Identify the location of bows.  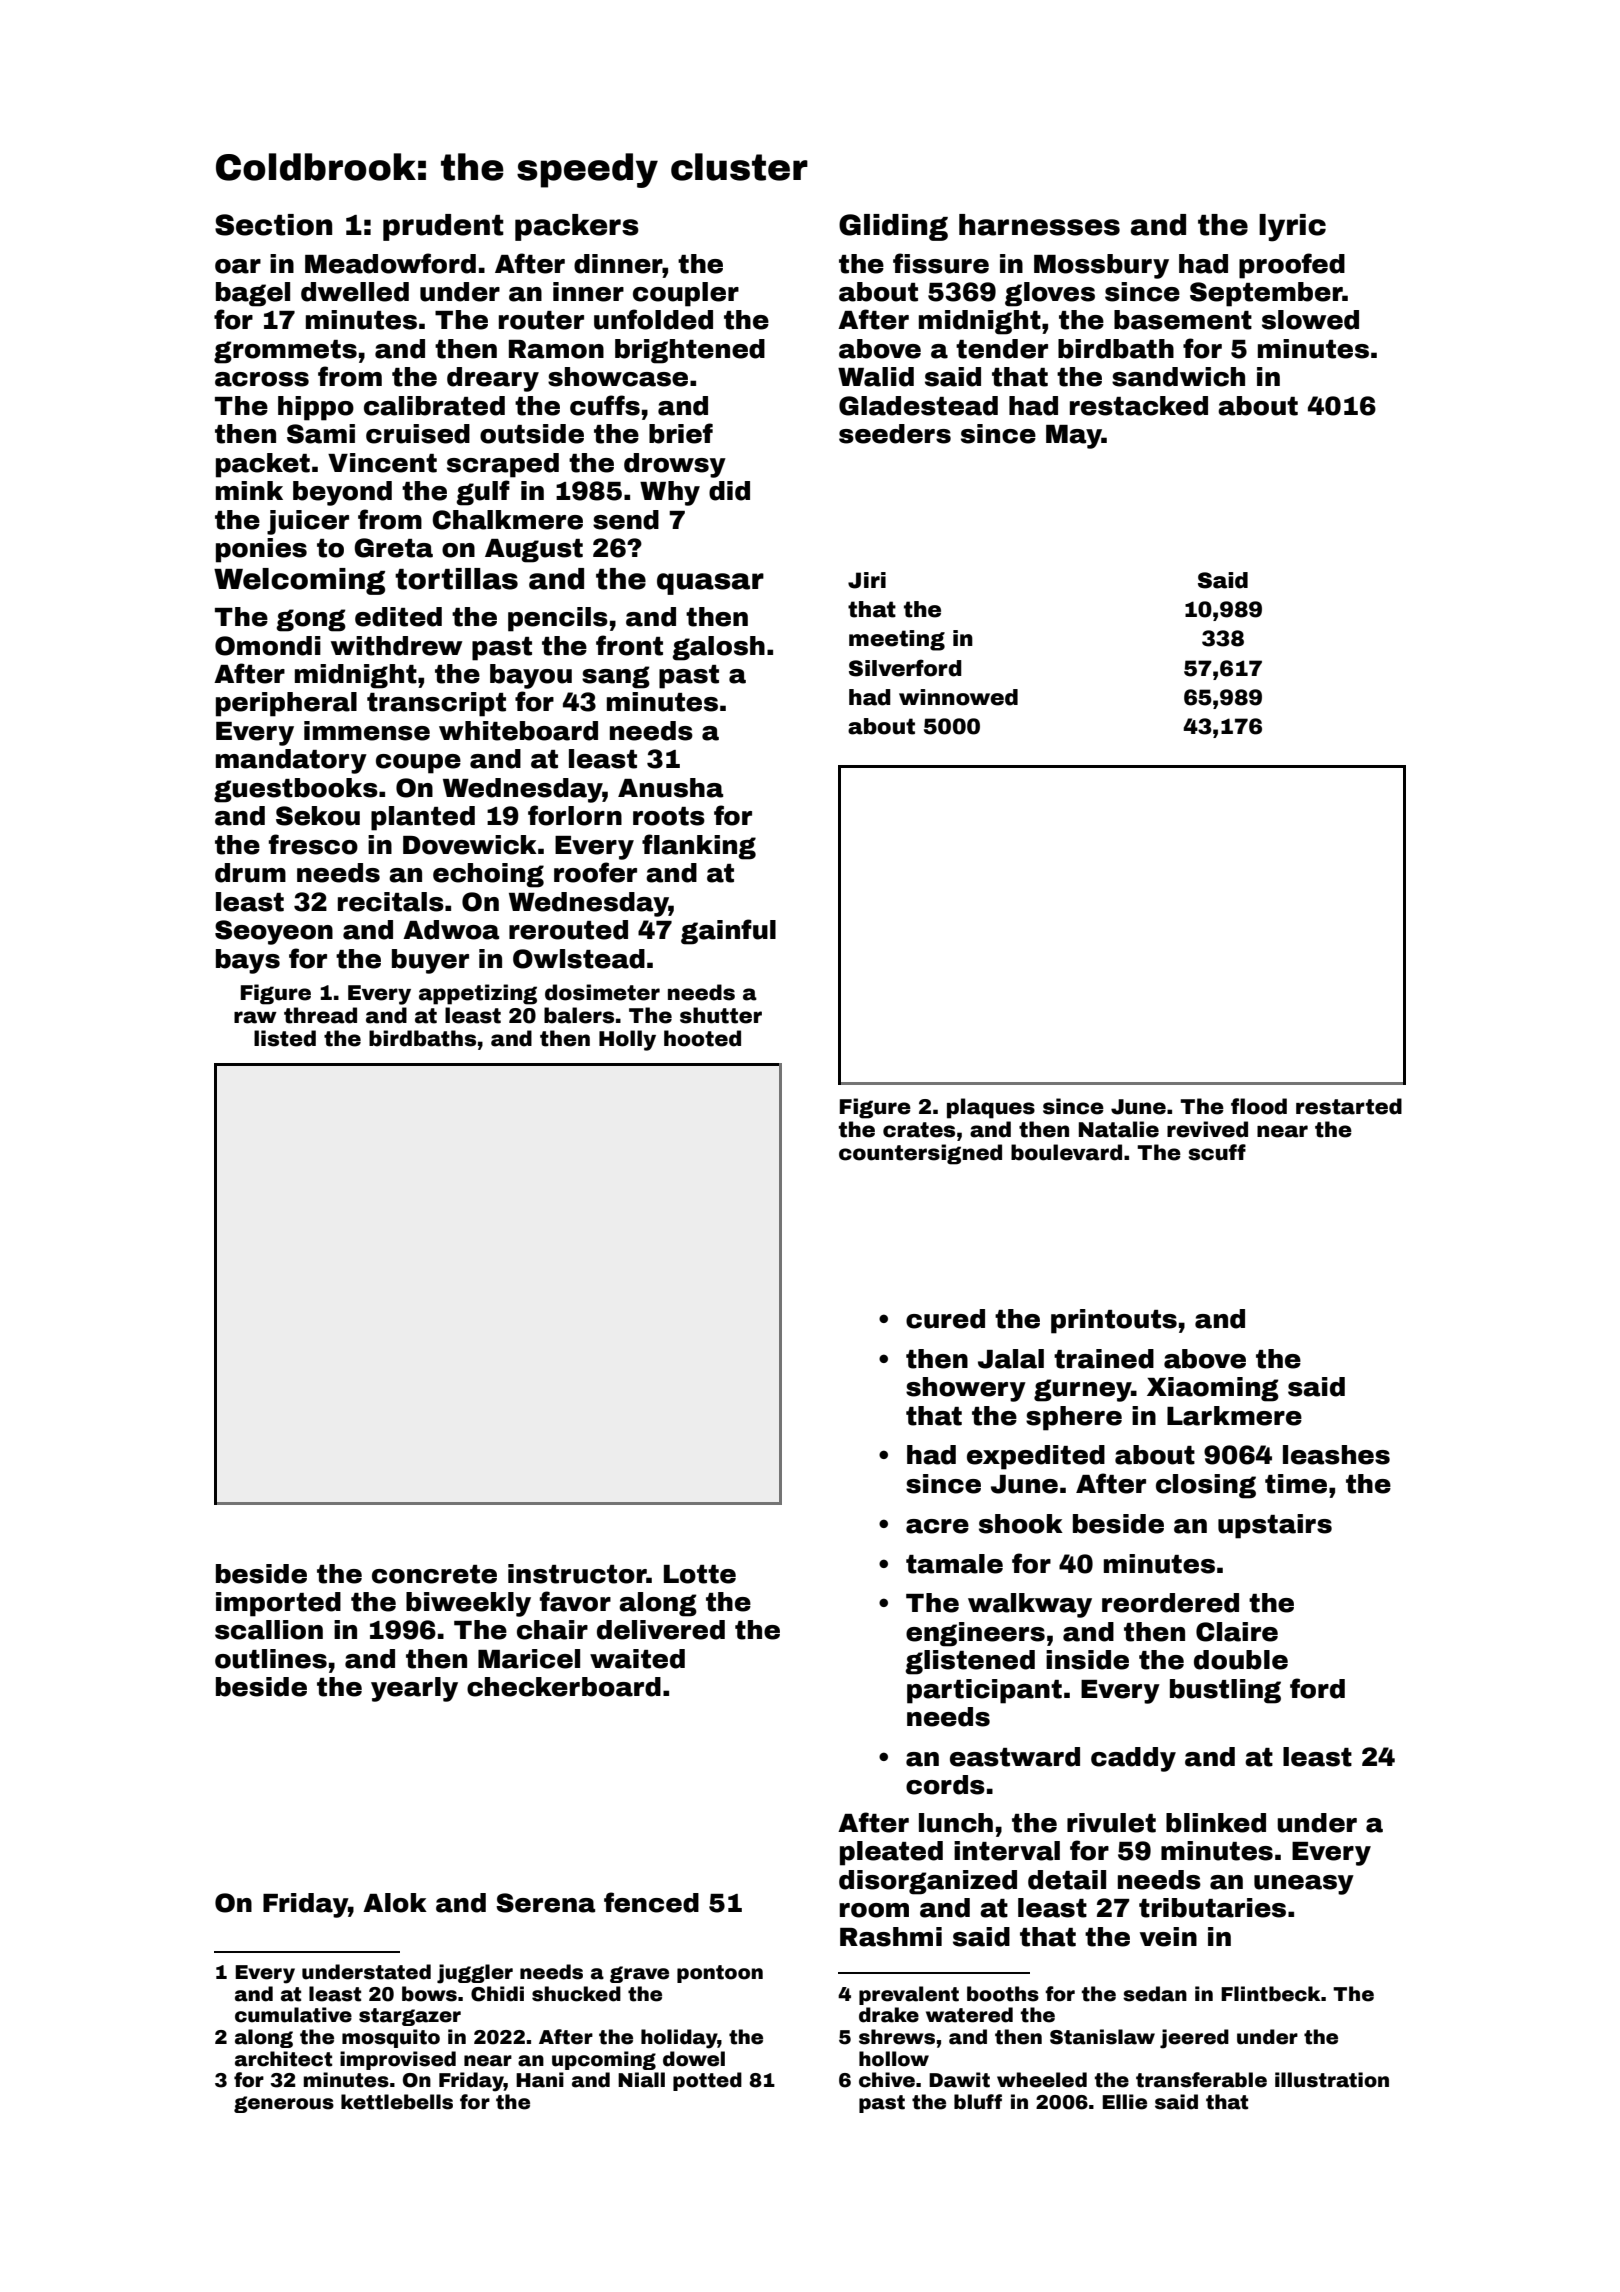
(429, 1994).
